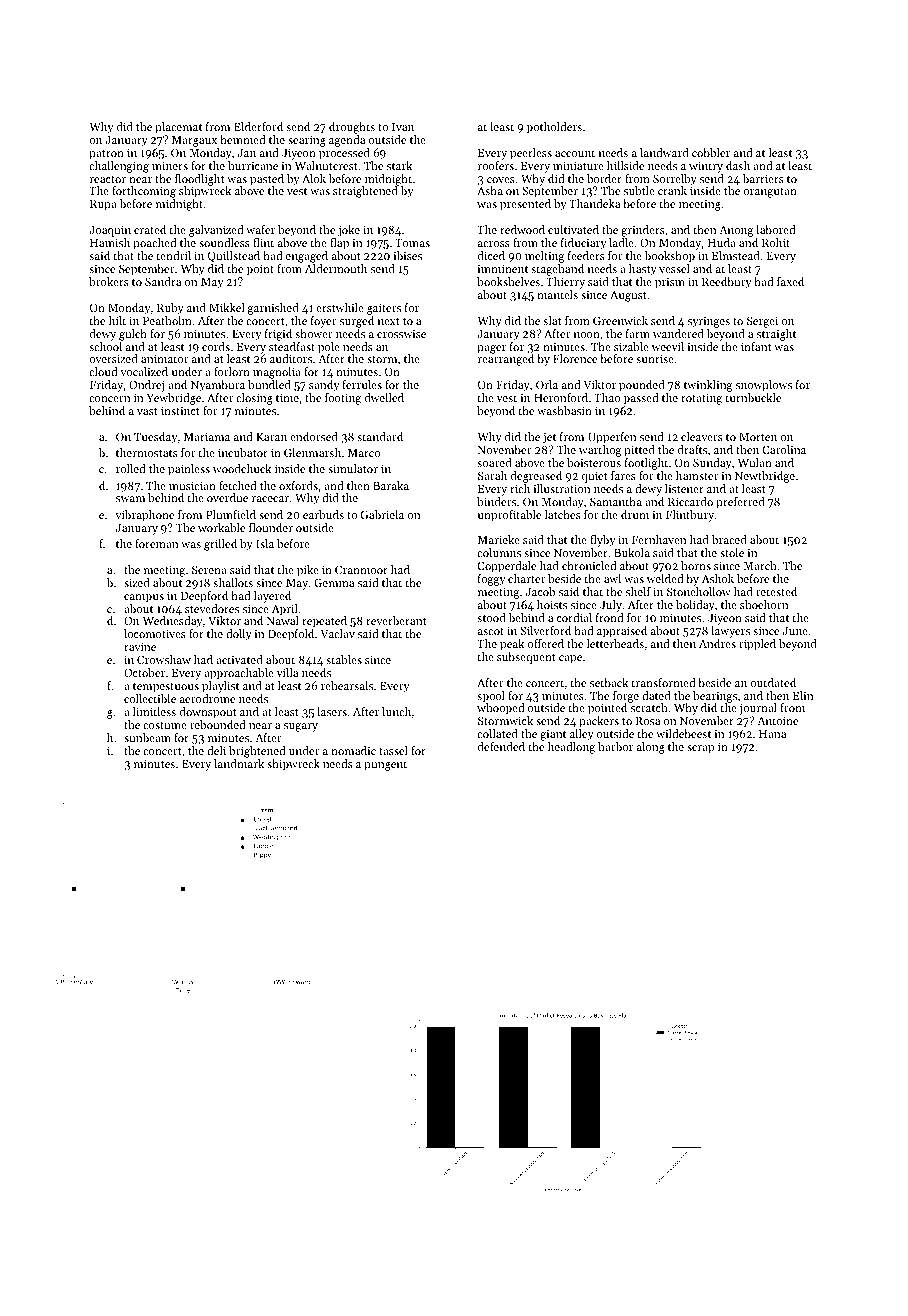 Image resolution: width=908 pixels, height=1316 pixels. What do you see at coordinates (156, 543) in the image?
I see `foreman` at bounding box center [156, 543].
